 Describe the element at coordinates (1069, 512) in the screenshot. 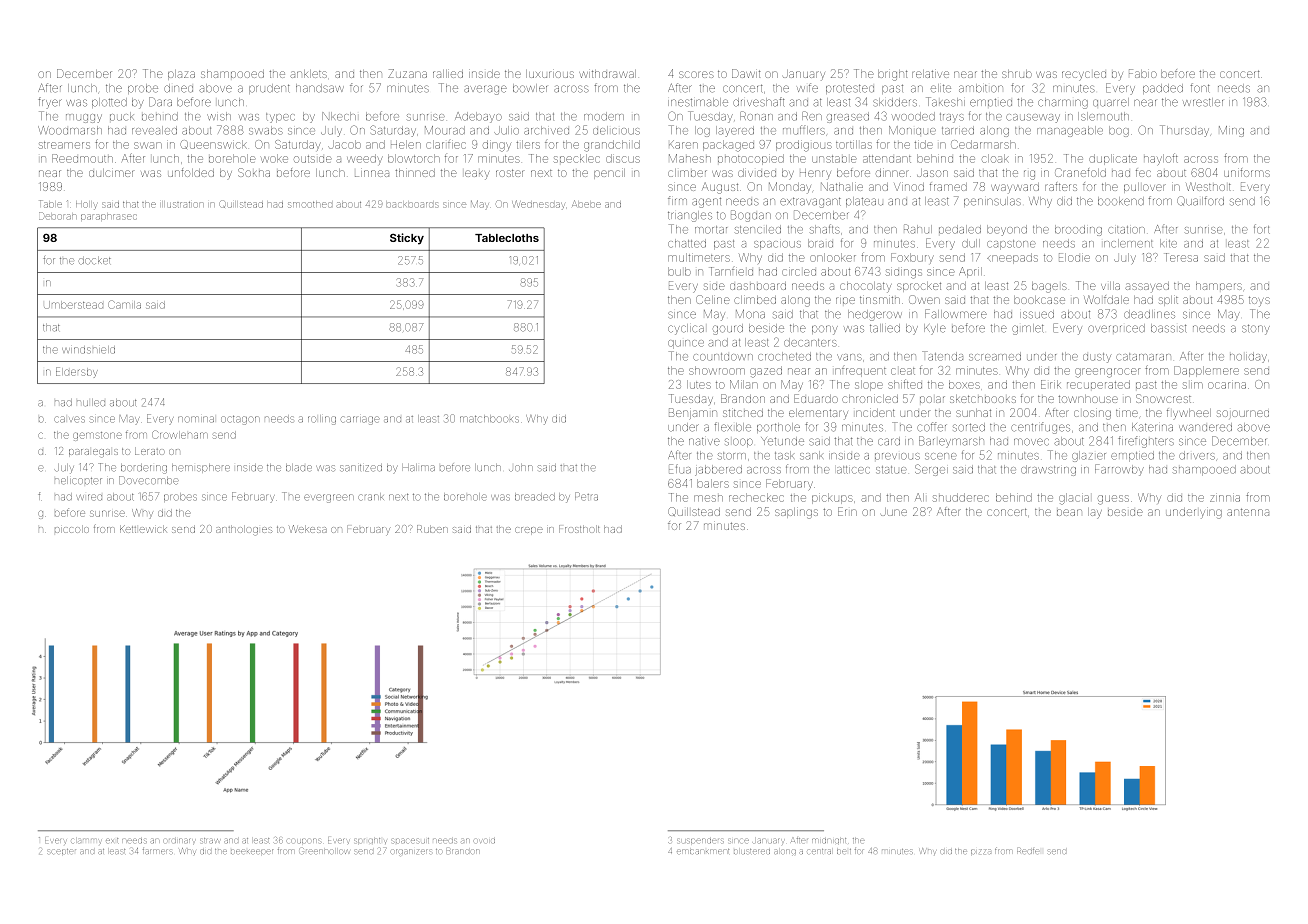

I see `bean` at that location.
